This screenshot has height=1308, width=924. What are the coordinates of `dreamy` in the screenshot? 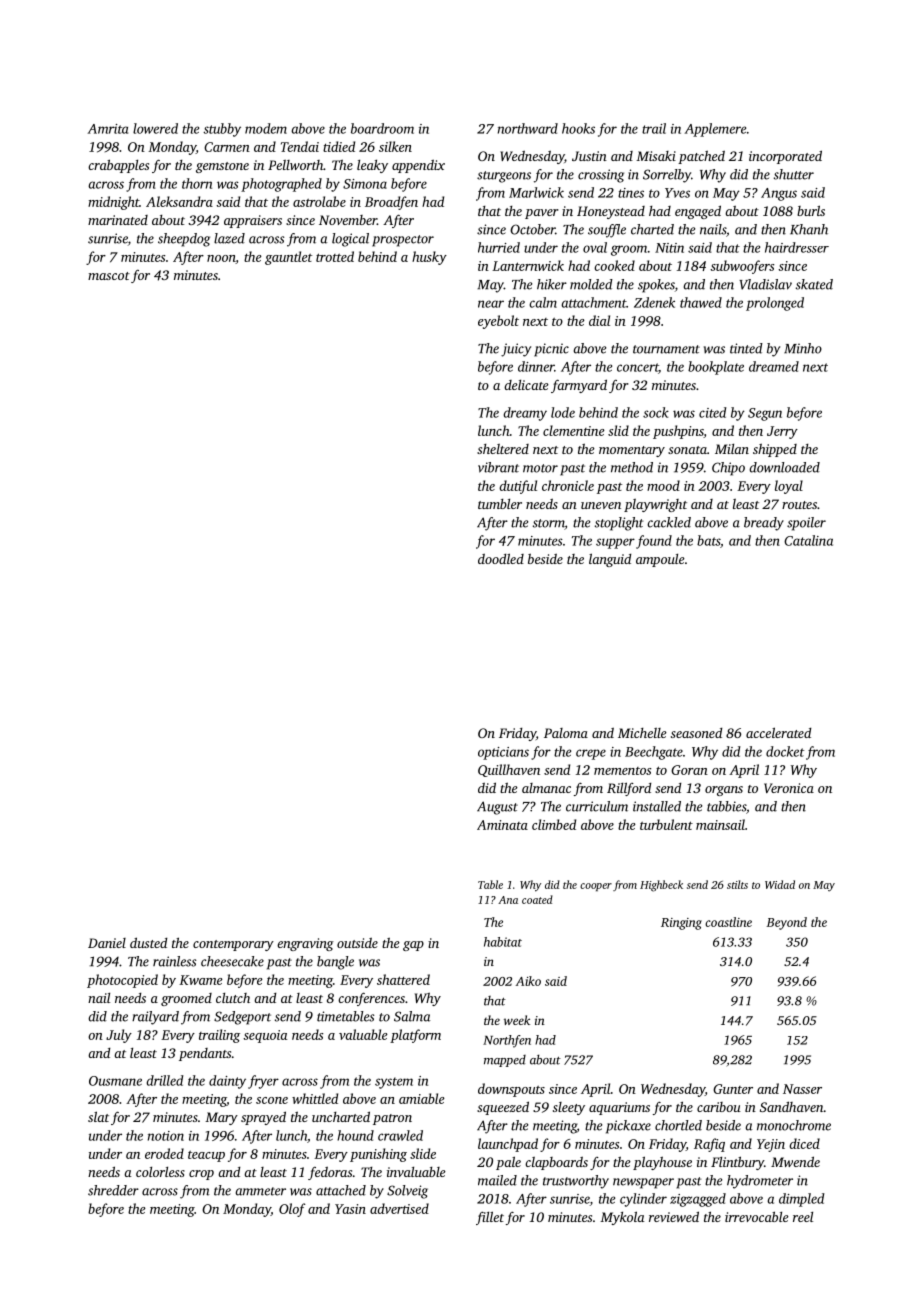 It's located at (525, 414).
